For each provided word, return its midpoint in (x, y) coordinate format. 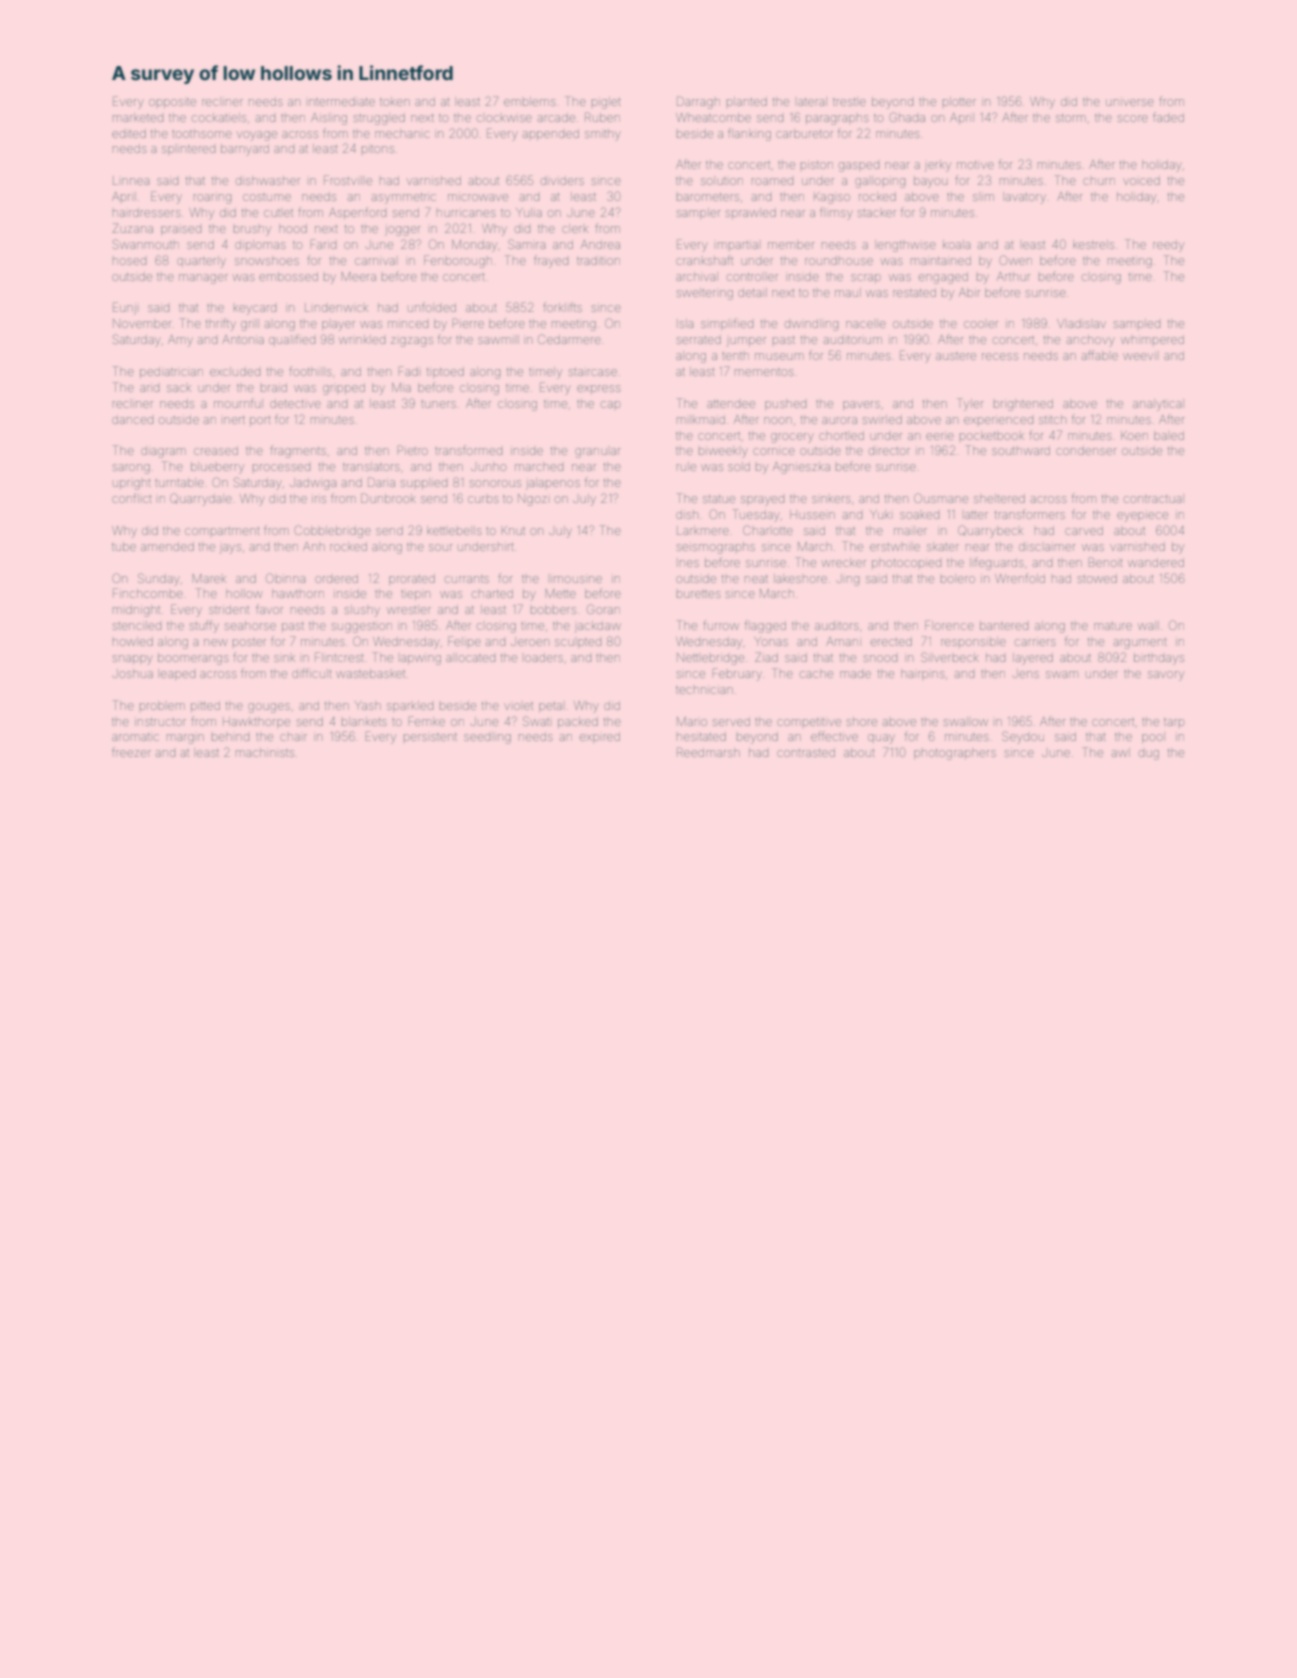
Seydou (1023, 737)
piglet (606, 103)
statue (719, 499)
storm (1070, 118)
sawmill (498, 339)
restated (914, 292)
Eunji (124, 308)
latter (976, 515)
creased (216, 450)
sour (440, 547)
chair (293, 737)
